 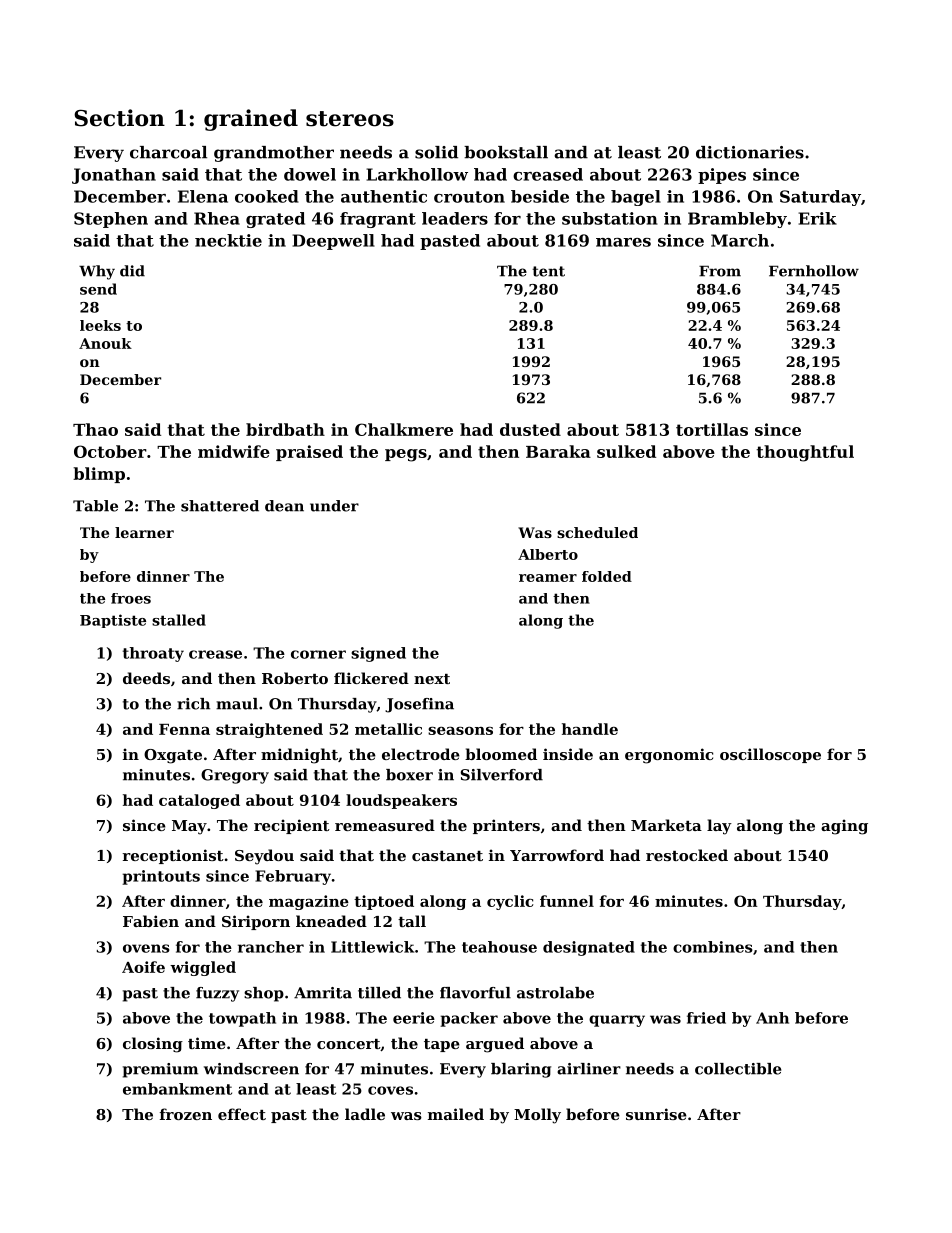 What do you see at coordinates (234, 451) in the screenshot?
I see `midwife` at bounding box center [234, 451].
